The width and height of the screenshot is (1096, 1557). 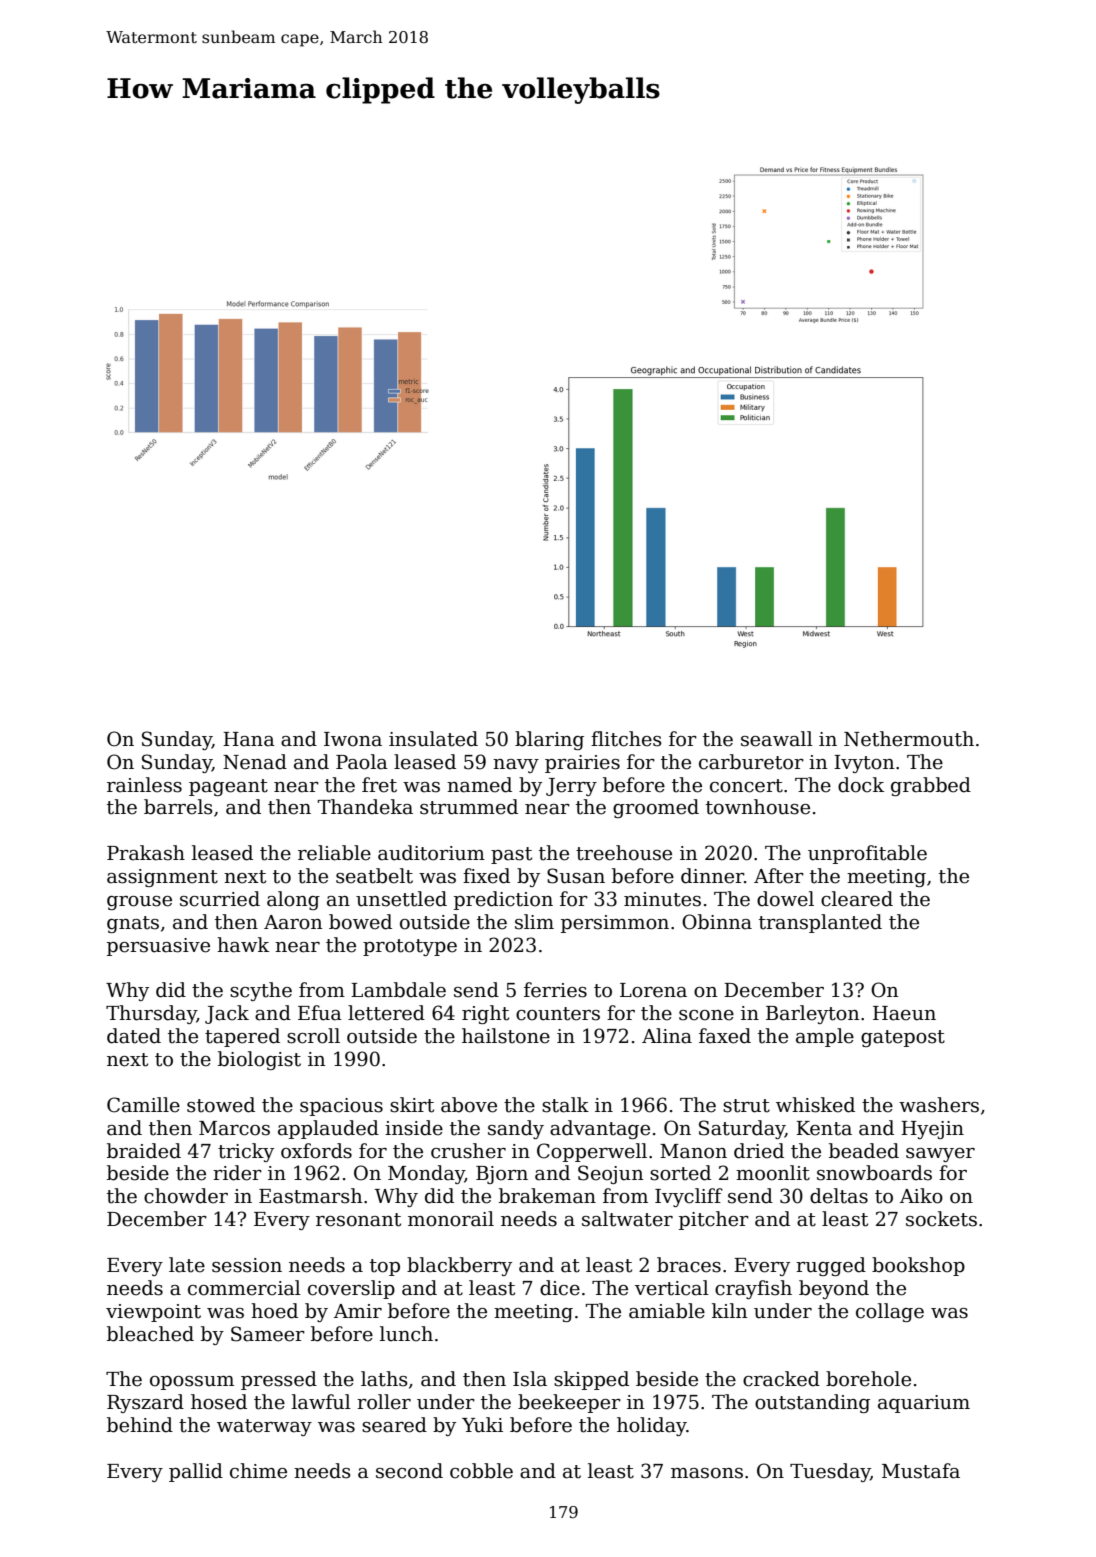 I want to click on blaring, so click(x=549, y=740).
